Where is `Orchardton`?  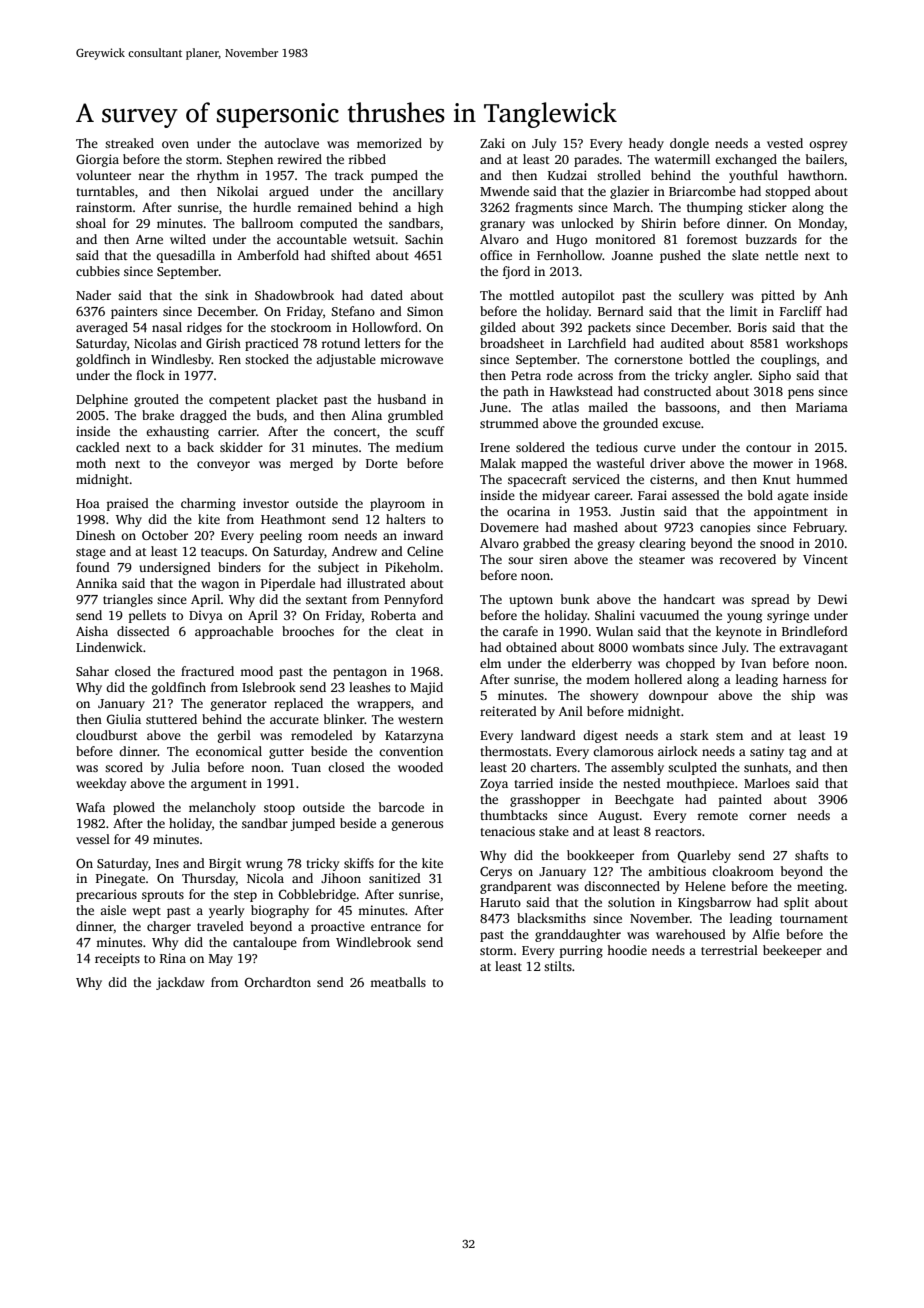
Orchardton is located at coordinates (278, 982).
